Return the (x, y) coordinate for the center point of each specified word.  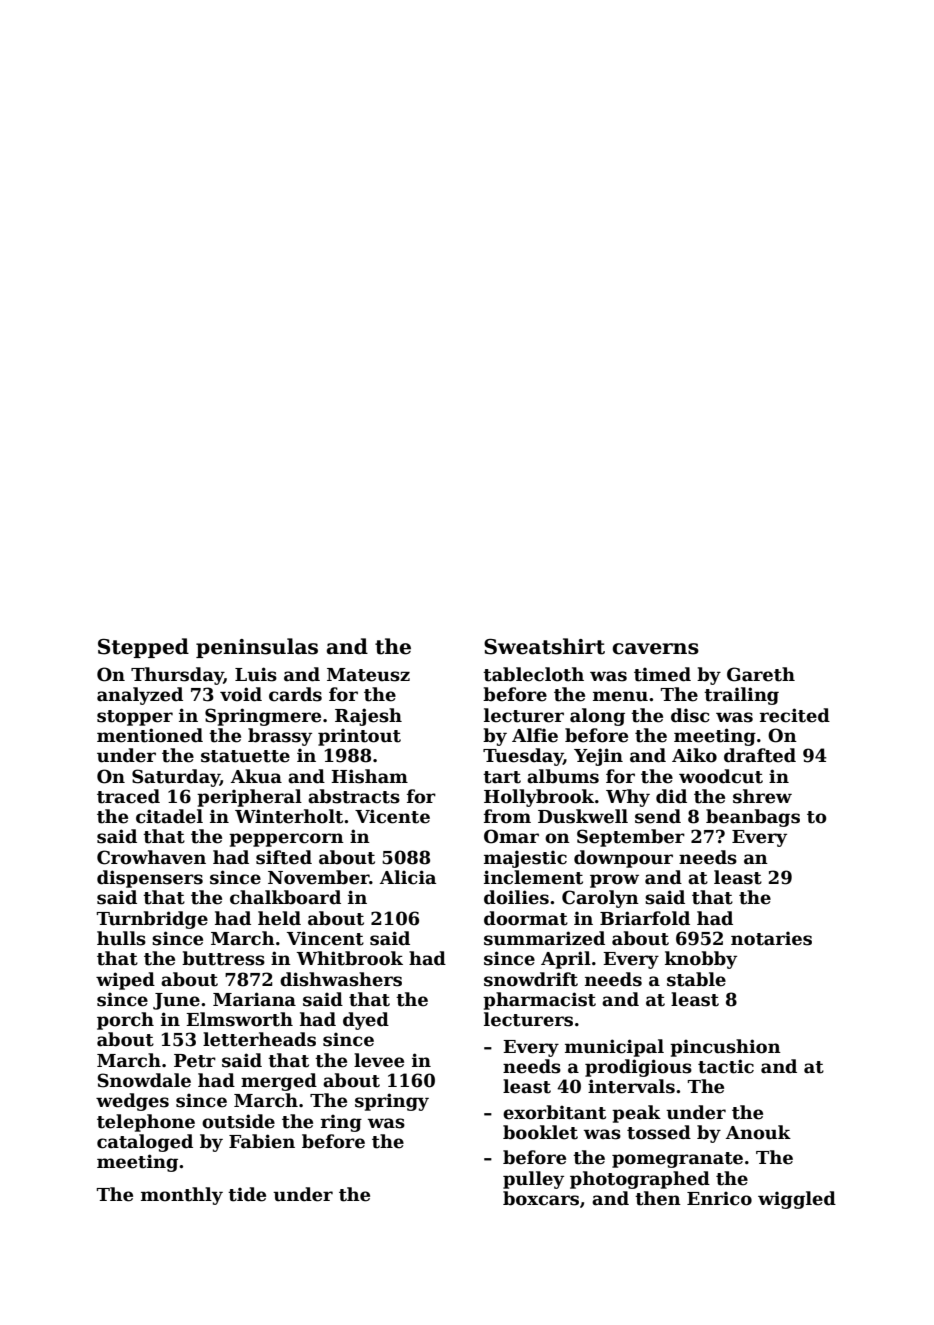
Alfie (535, 735)
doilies (516, 897)
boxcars (541, 1198)
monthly (182, 1196)
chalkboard (285, 897)
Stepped (143, 648)
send (658, 816)
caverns (655, 649)
